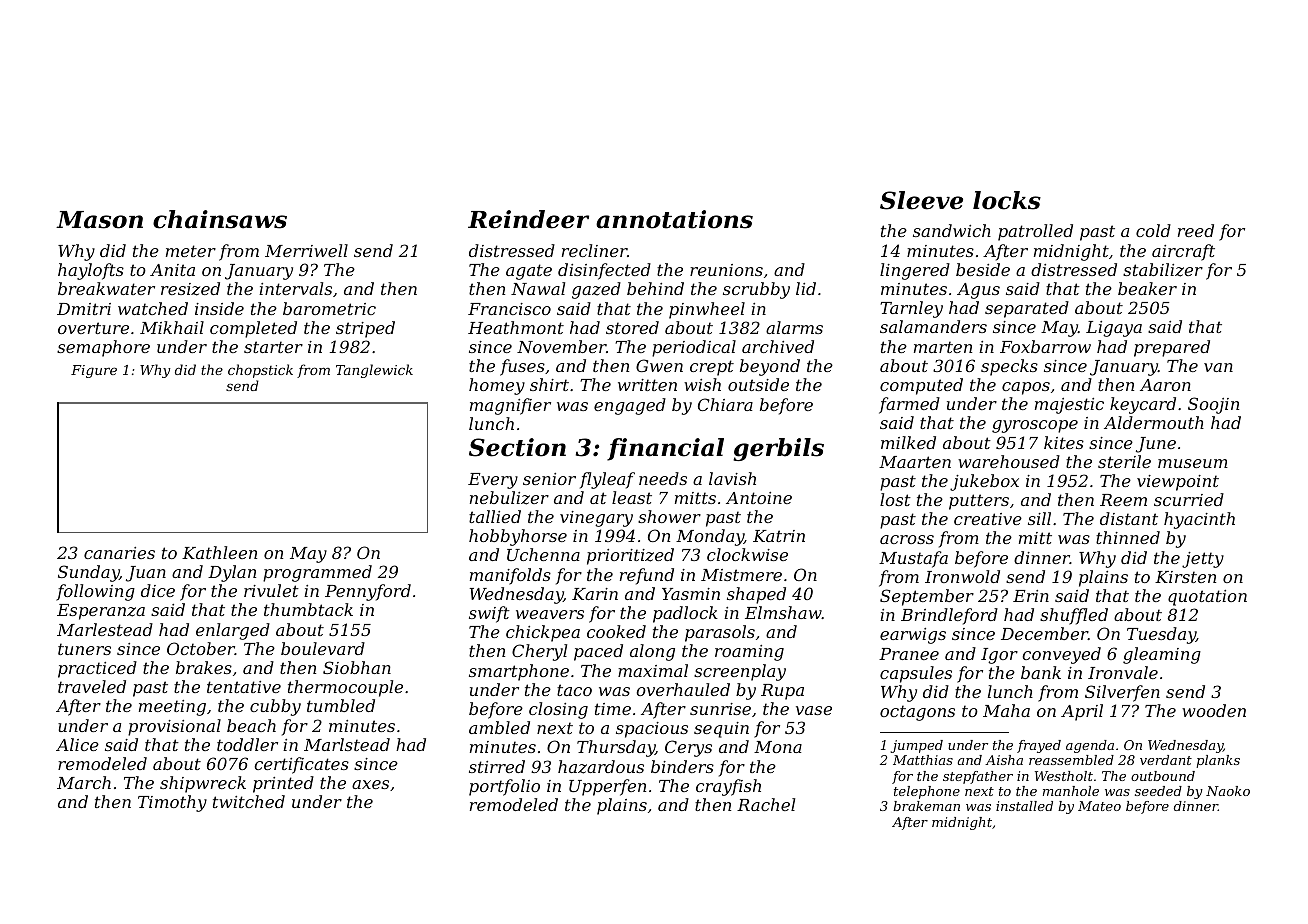 Image resolution: width=1308 pixels, height=924 pixels. I want to click on Foxbarrow, so click(1045, 346).
